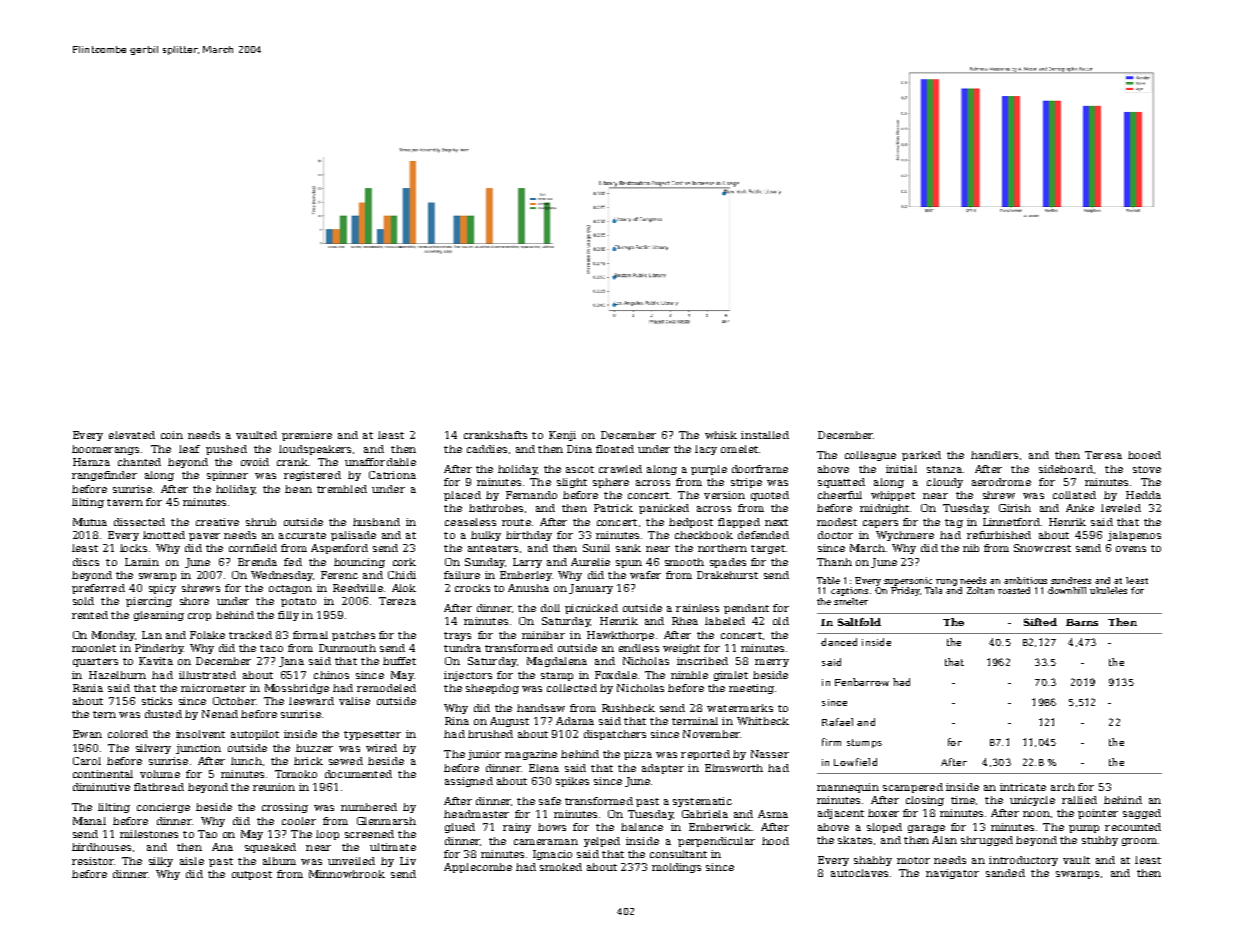  I want to click on rented, so click(90, 615).
